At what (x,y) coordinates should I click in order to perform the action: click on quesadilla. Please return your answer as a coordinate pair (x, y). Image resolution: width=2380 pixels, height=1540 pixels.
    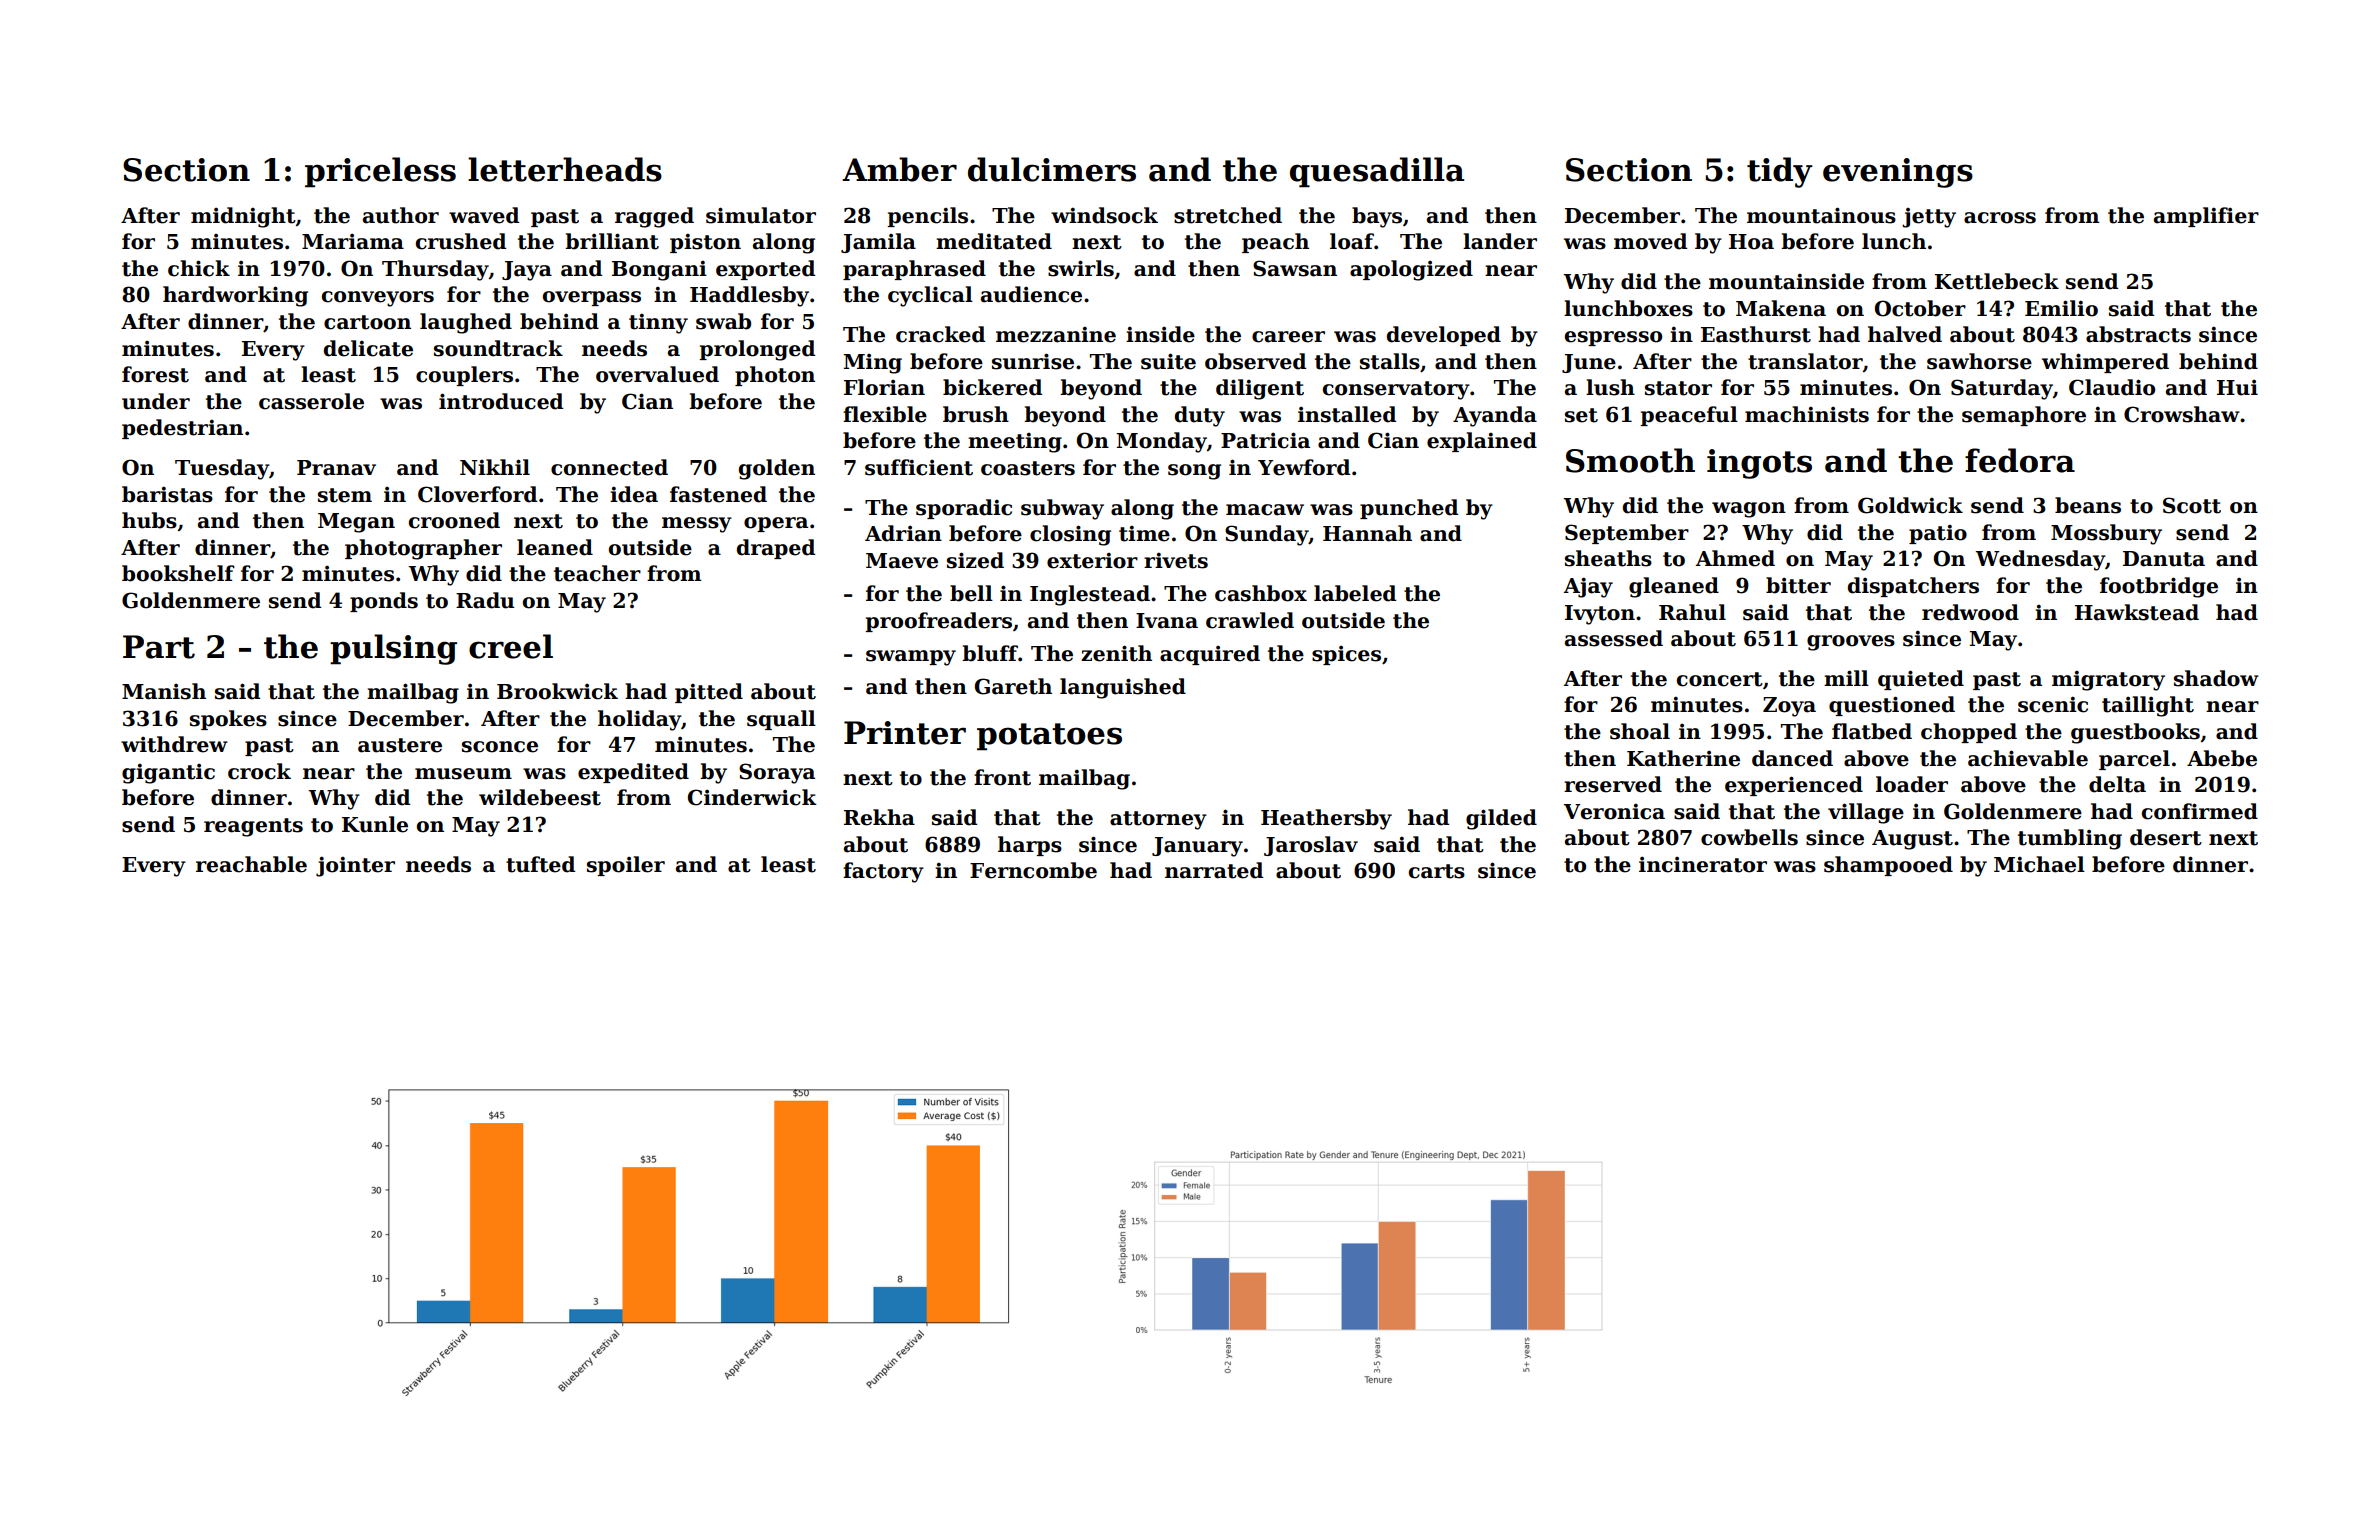
    Looking at the image, I should click on (1377, 172).
